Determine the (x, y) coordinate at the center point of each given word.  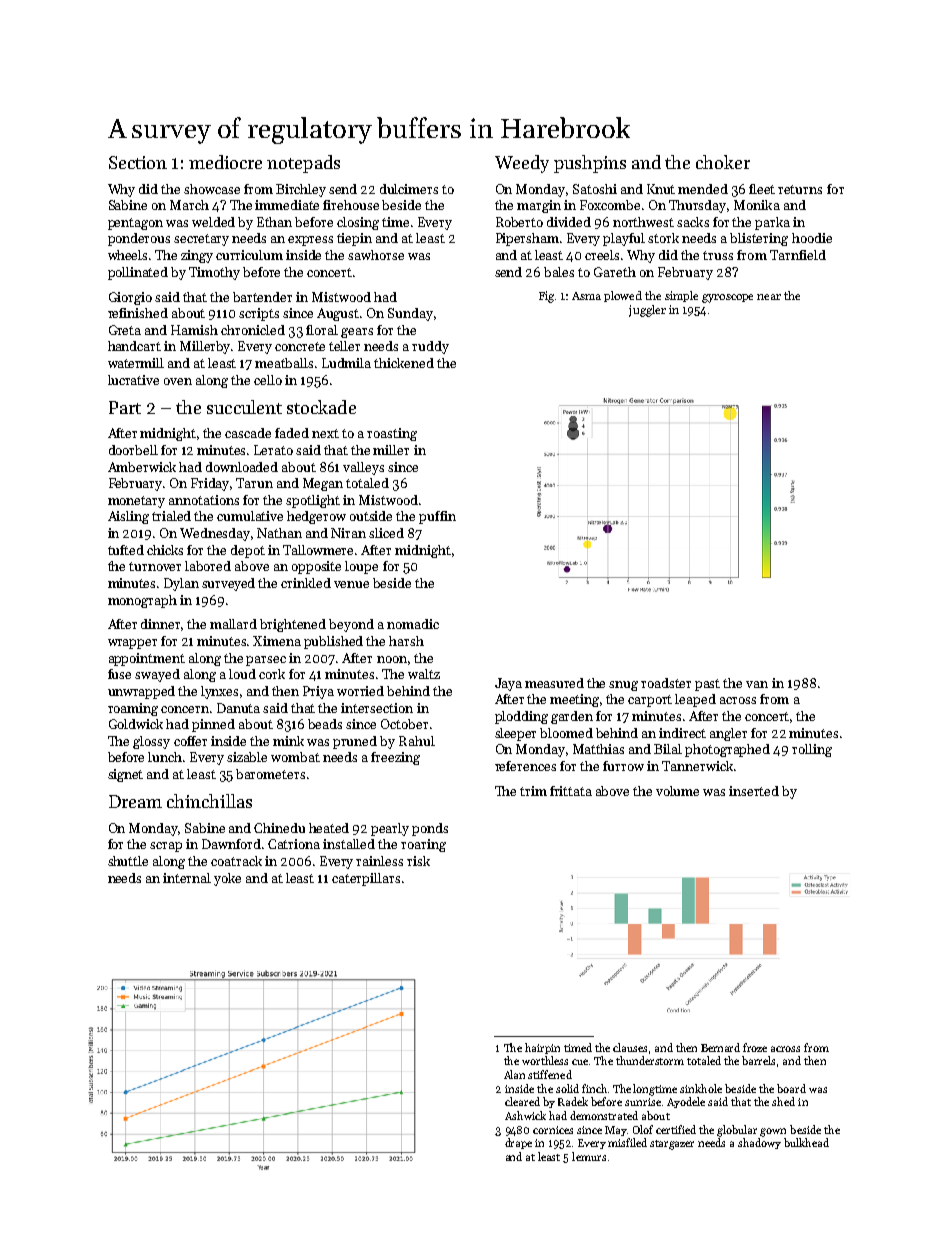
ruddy (430, 347)
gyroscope (727, 298)
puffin (437, 517)
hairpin (542, 1048)
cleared (522, 1101)
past (707, 685)
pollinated (138, 273)
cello (268, 380)
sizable (247, 757)
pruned (355, 742)
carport (650, 701)
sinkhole (701, 1088)
